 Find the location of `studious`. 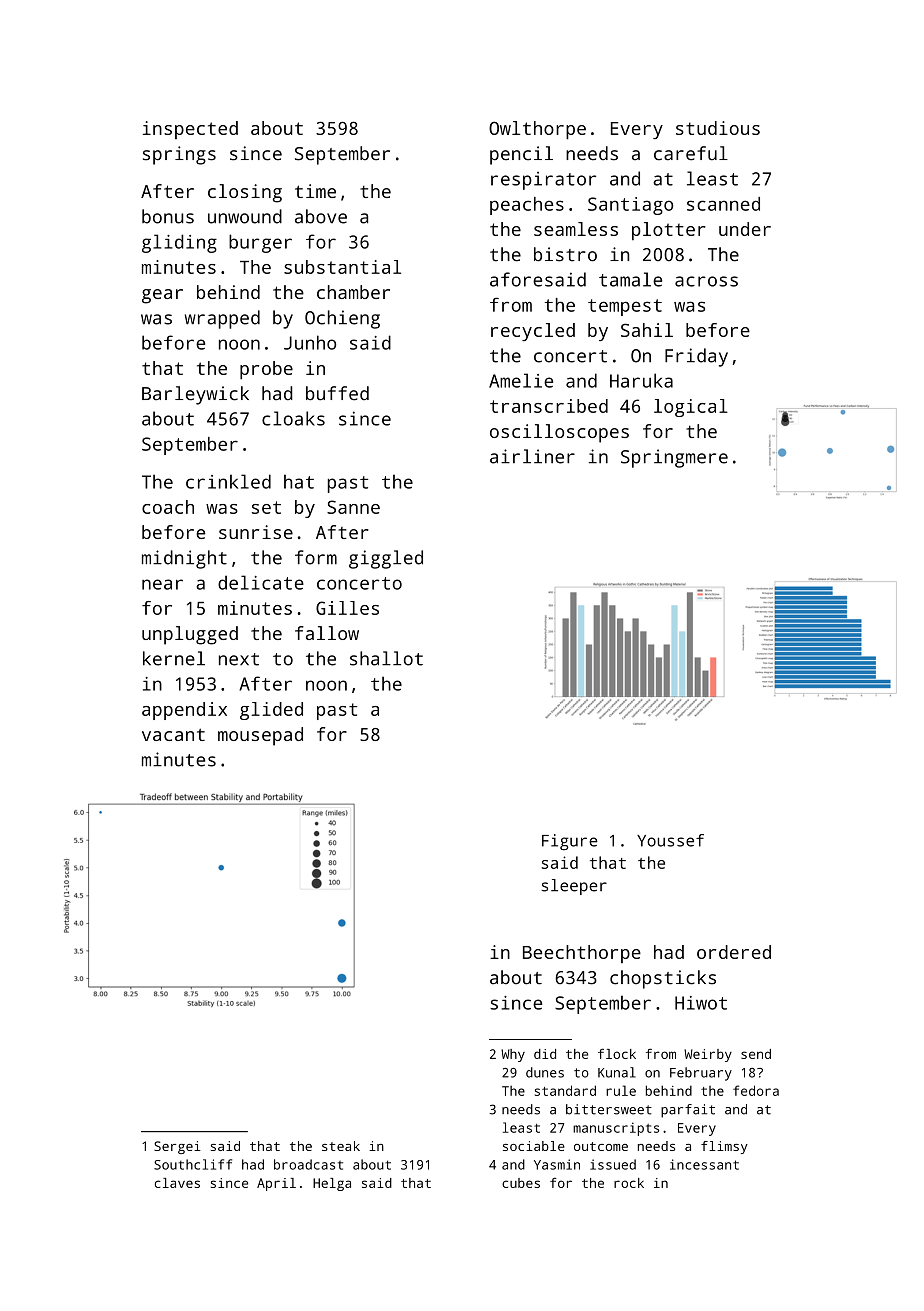

studious is located at coordinates (718, 128).
